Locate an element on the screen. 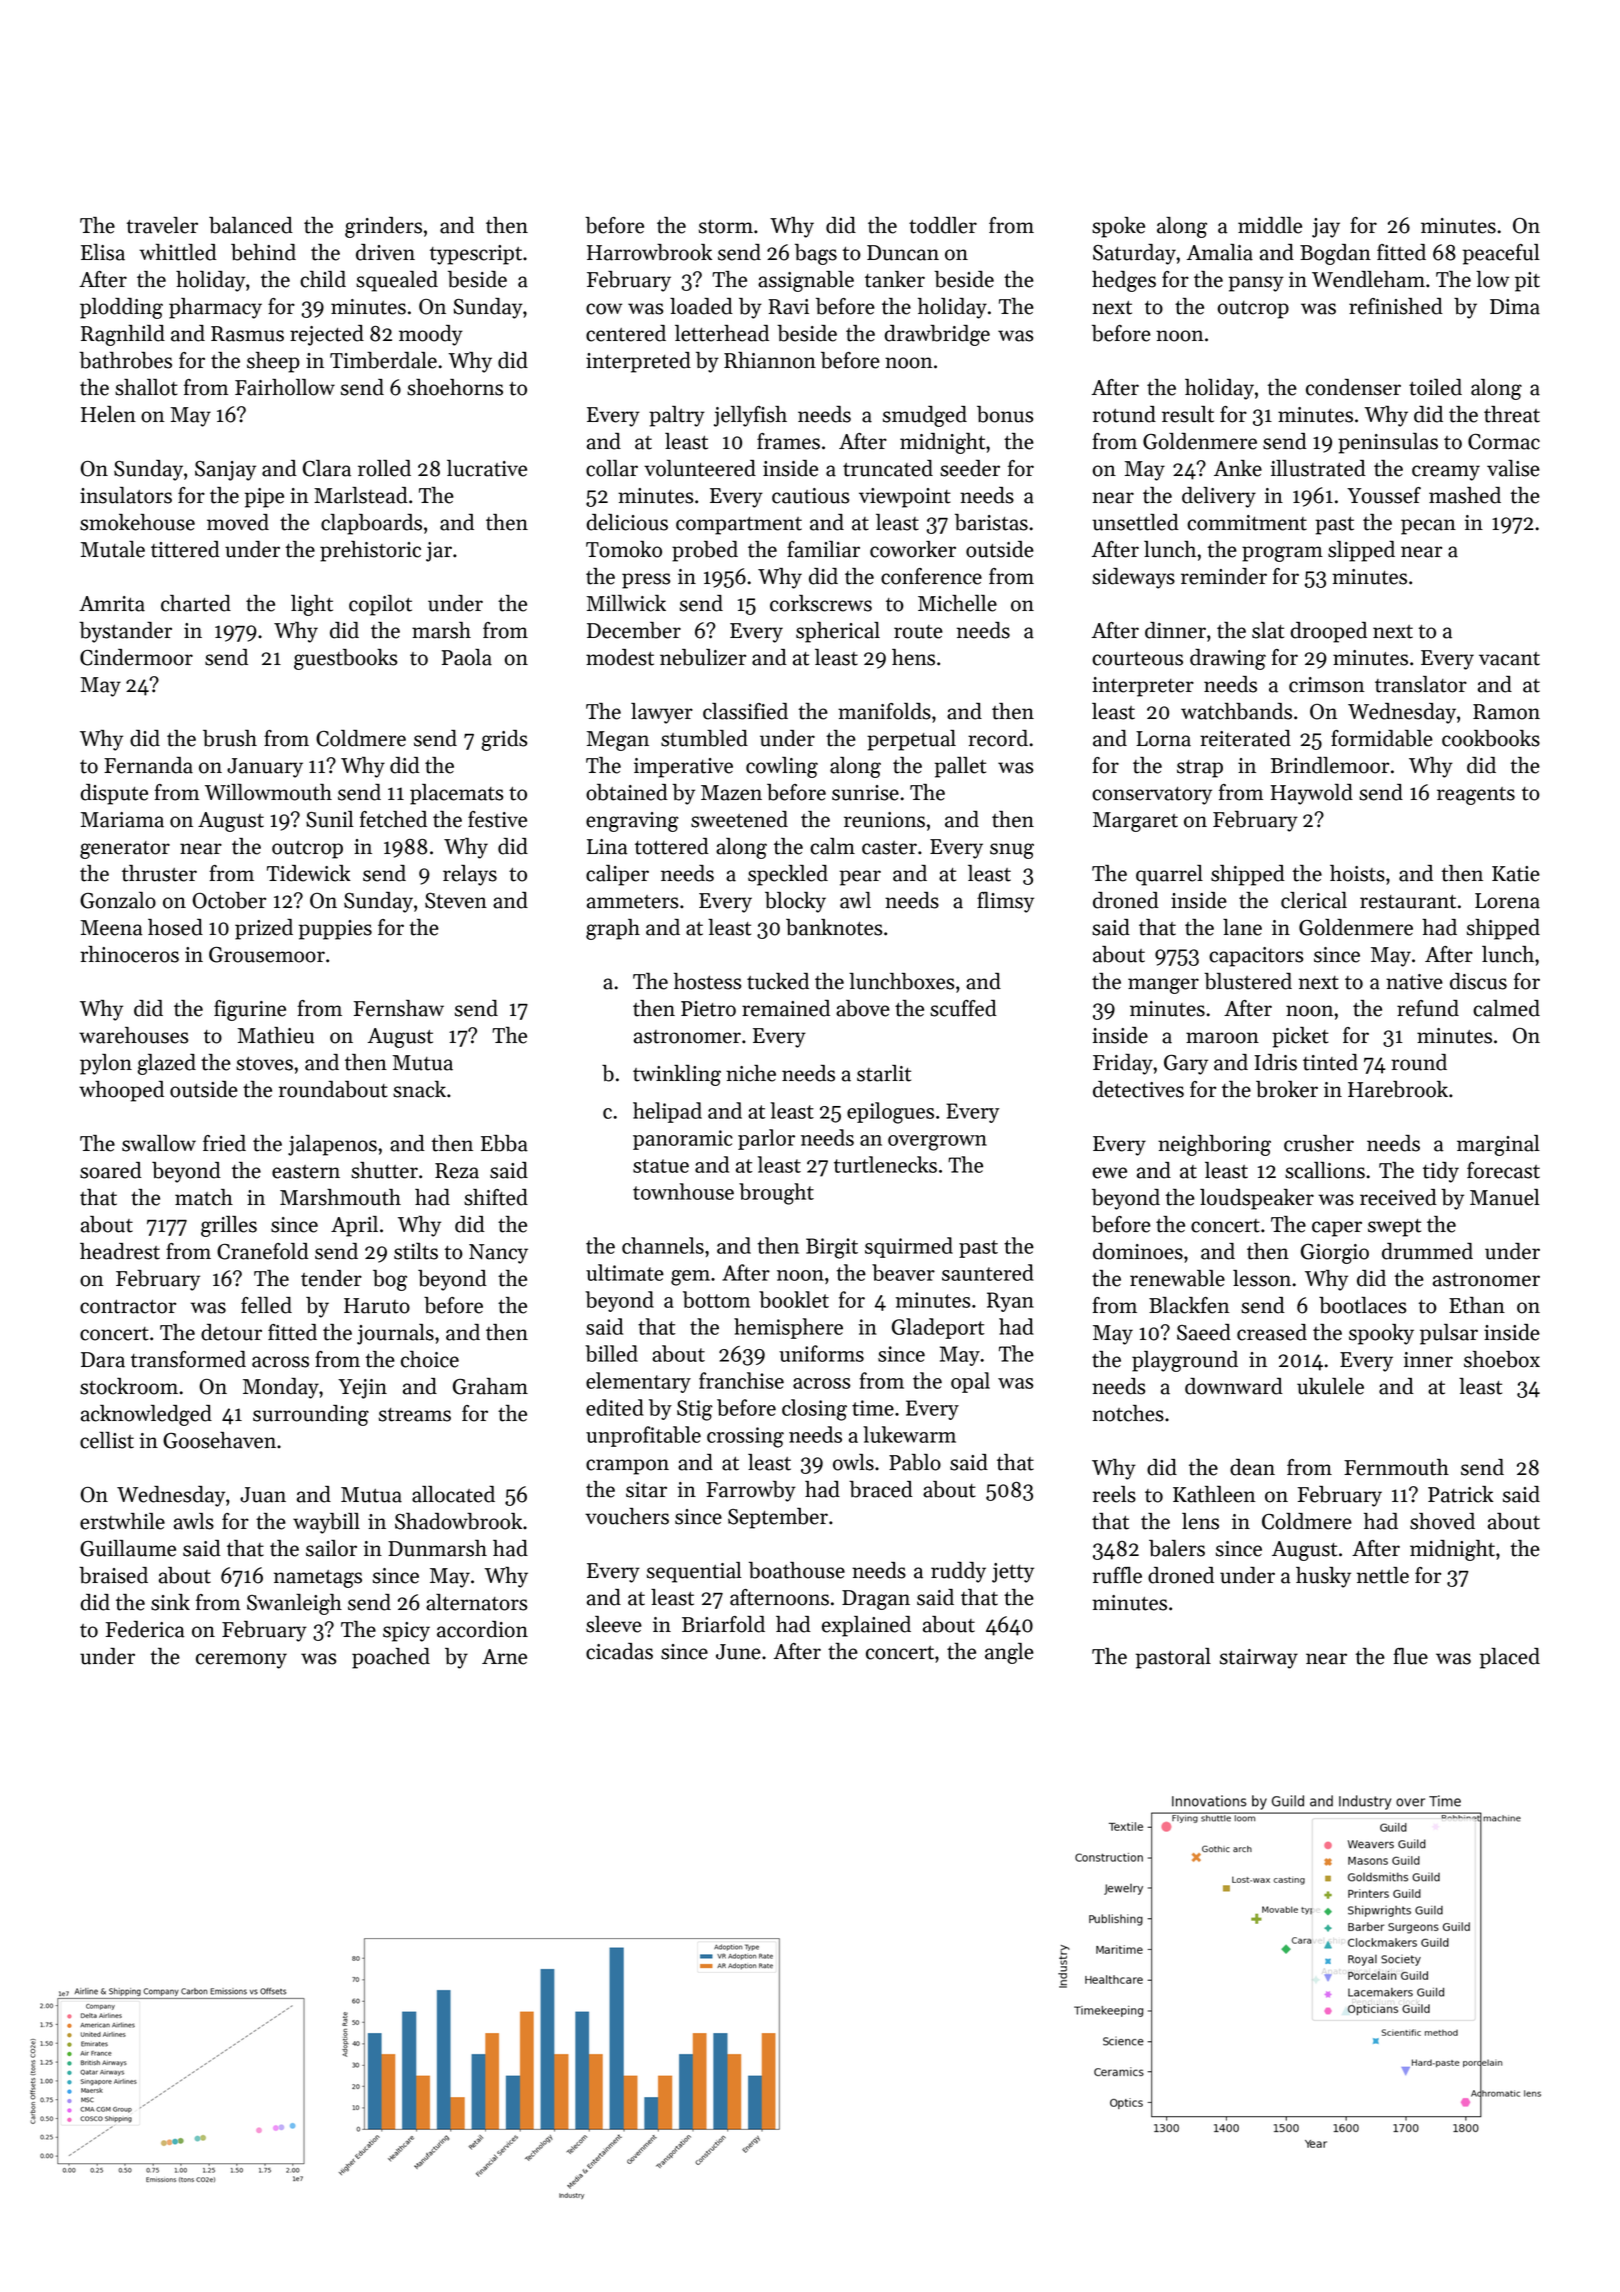 This screenshot has width=1620, height=2292. dispute is located at coordinates (114, 794).
